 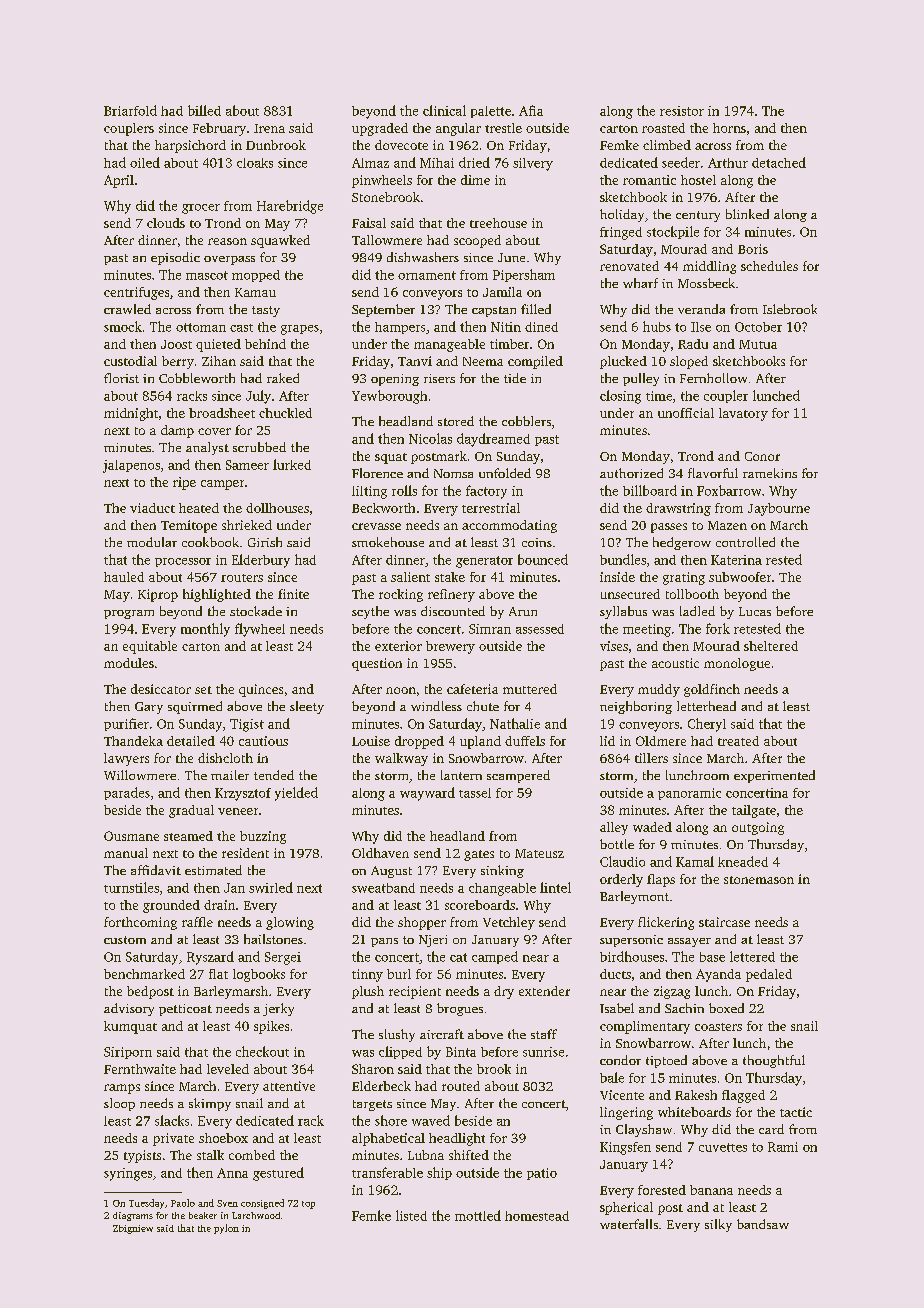 I want to click on horns, so click(x=729, y=128).
